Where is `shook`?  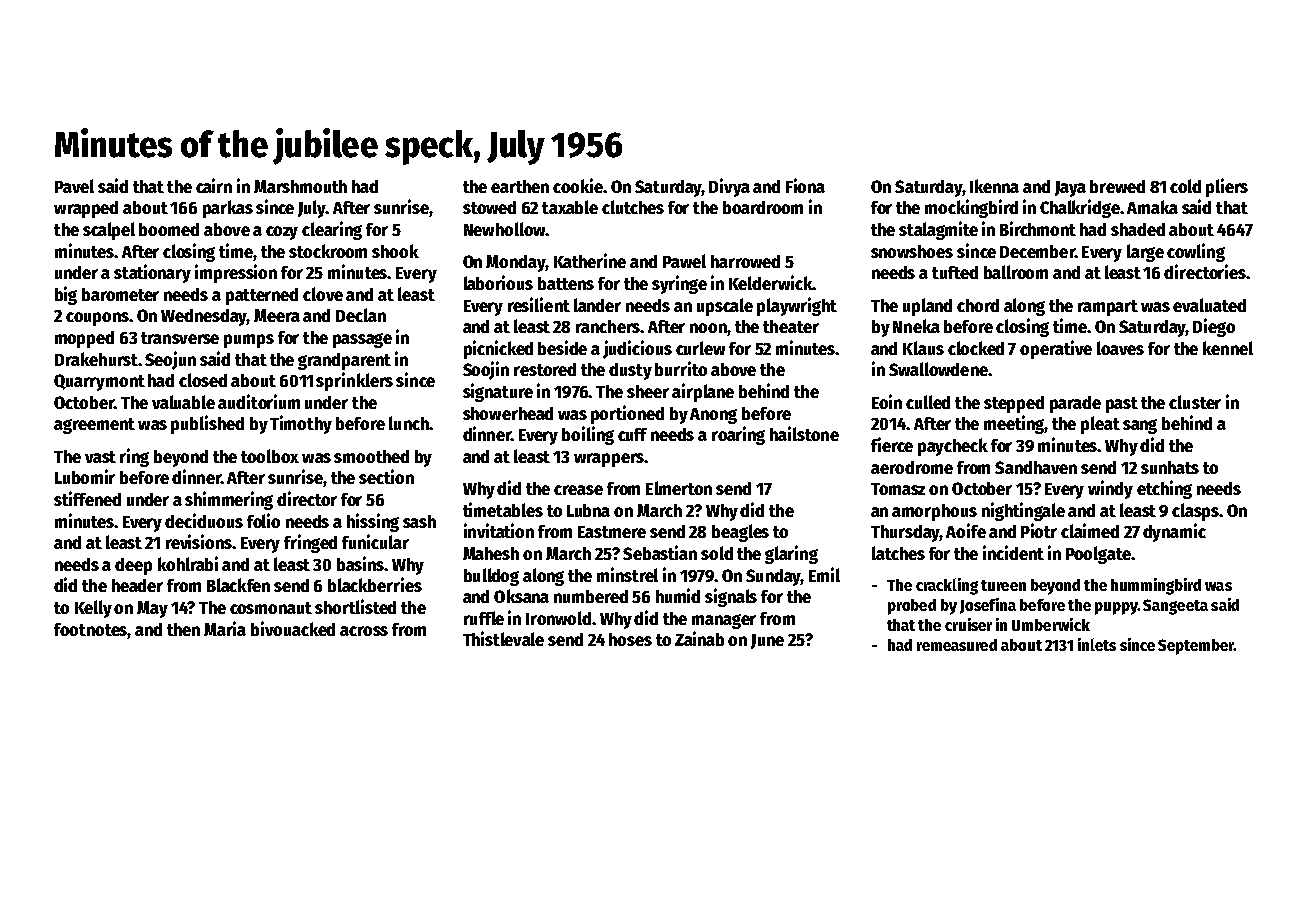
shook is located at coordinates (395, 251).
